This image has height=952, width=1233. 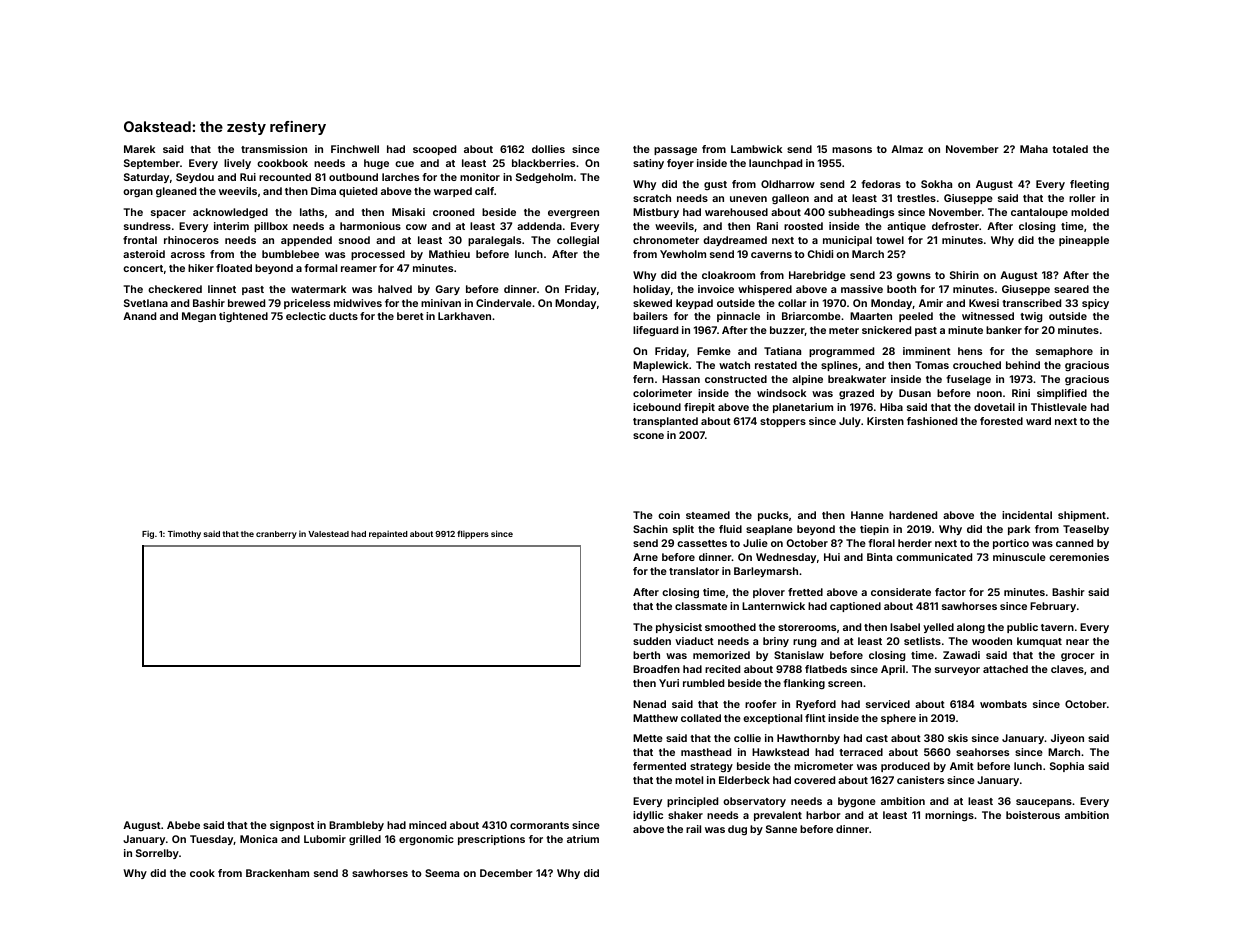 I want to click on dollies, so click(x=548, y=149).
